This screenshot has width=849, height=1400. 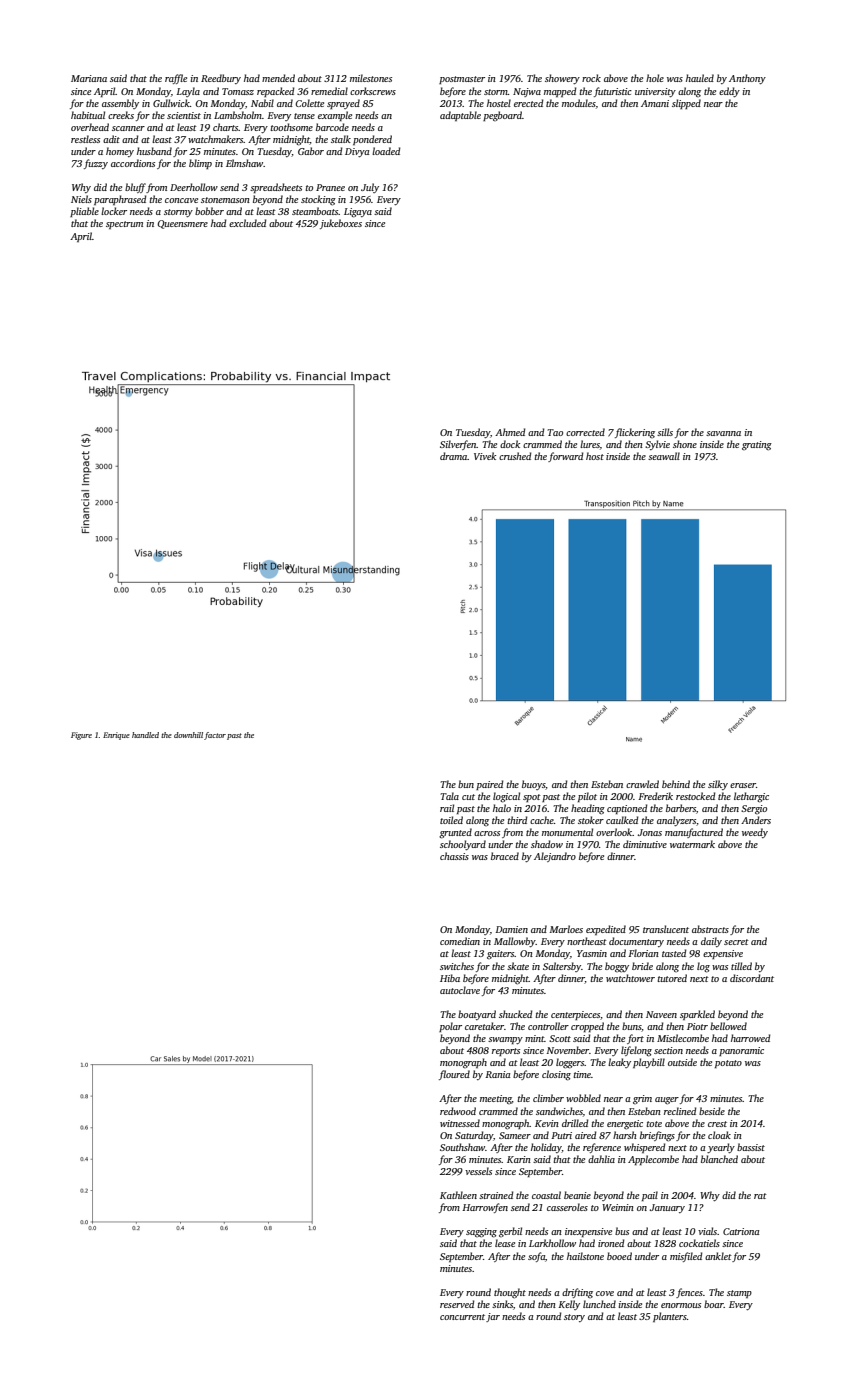 What do you see at coordinates (182, 224) in the screenshot?
I see `Queensmere` at bounding box center [182, 224].
